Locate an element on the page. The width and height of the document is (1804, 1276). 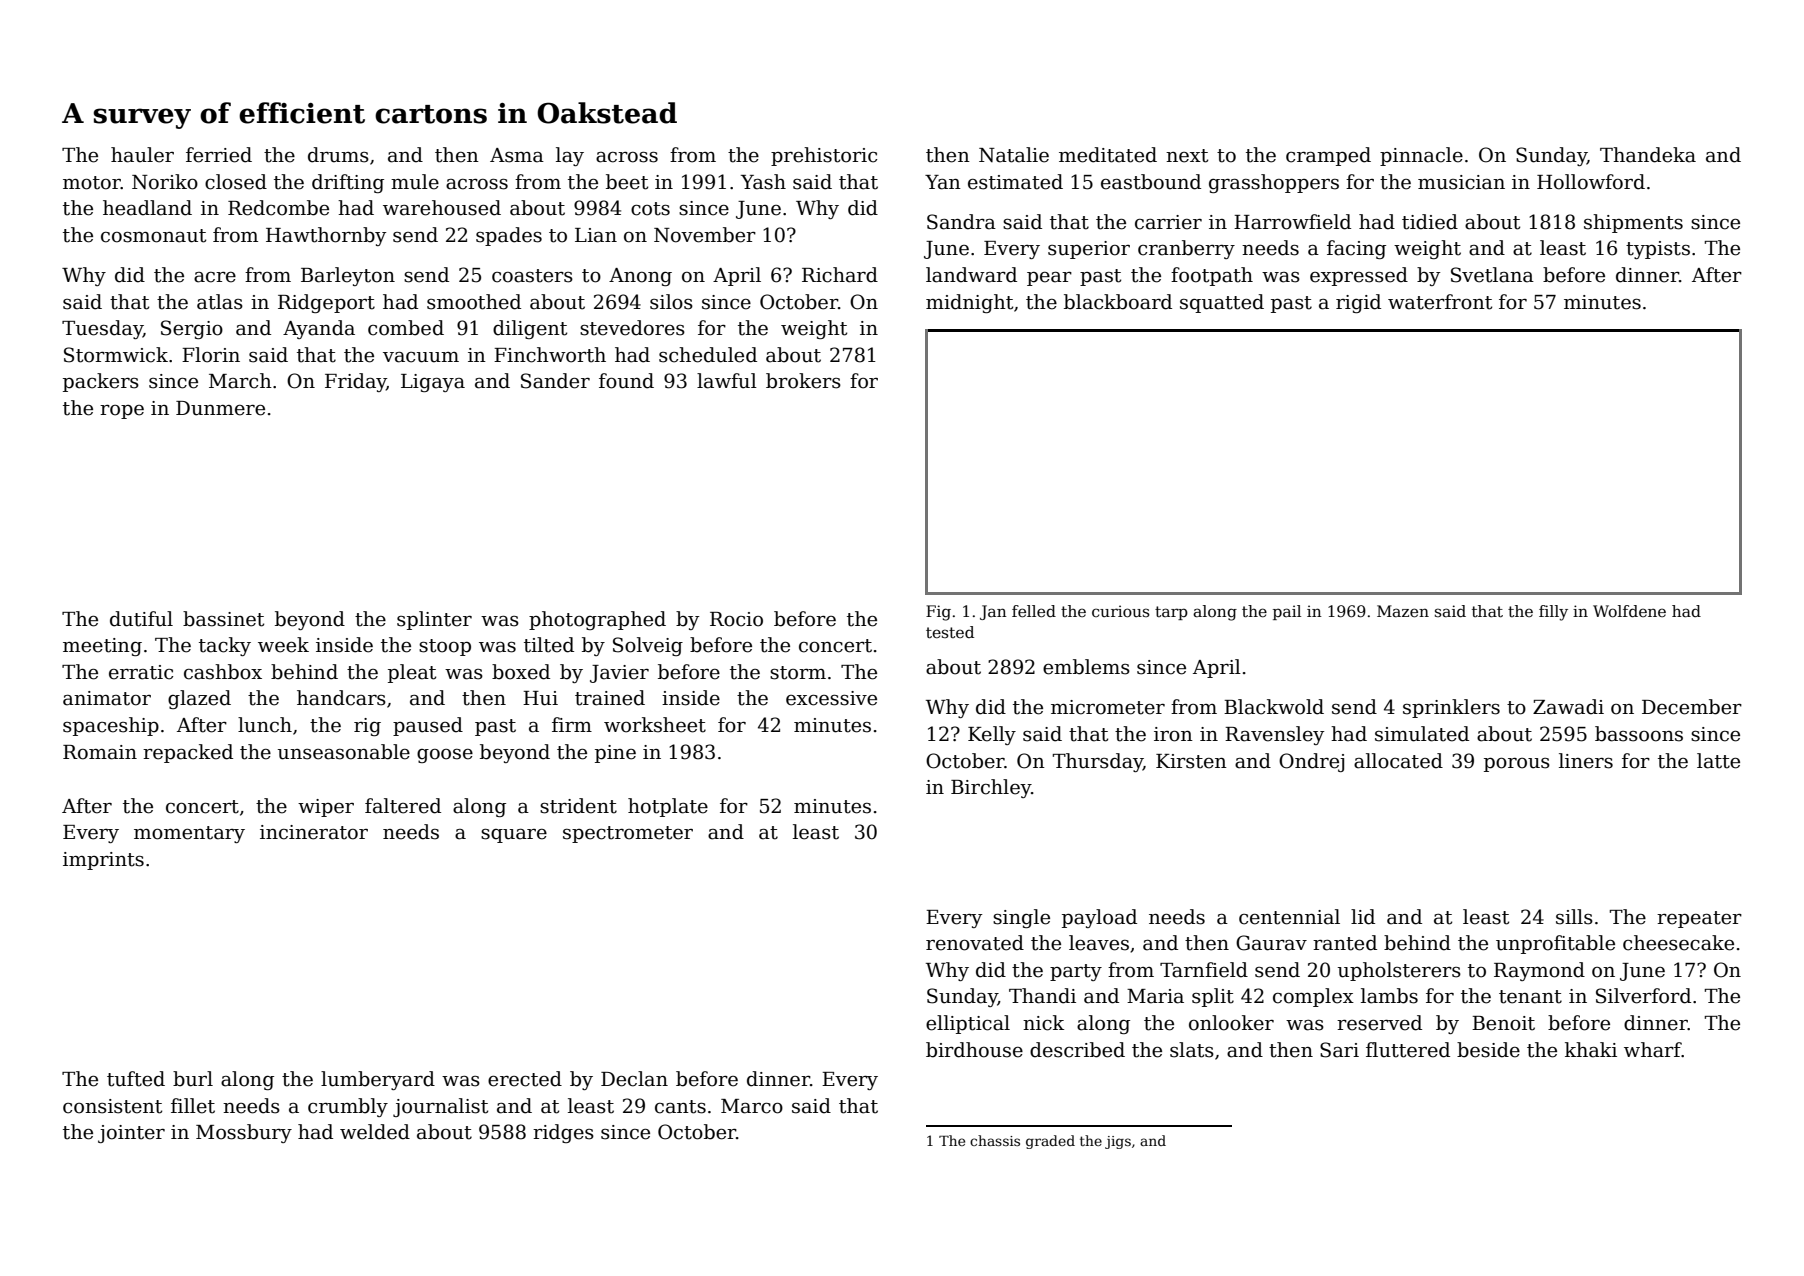
splinter is located at coordinates (434, 620).
